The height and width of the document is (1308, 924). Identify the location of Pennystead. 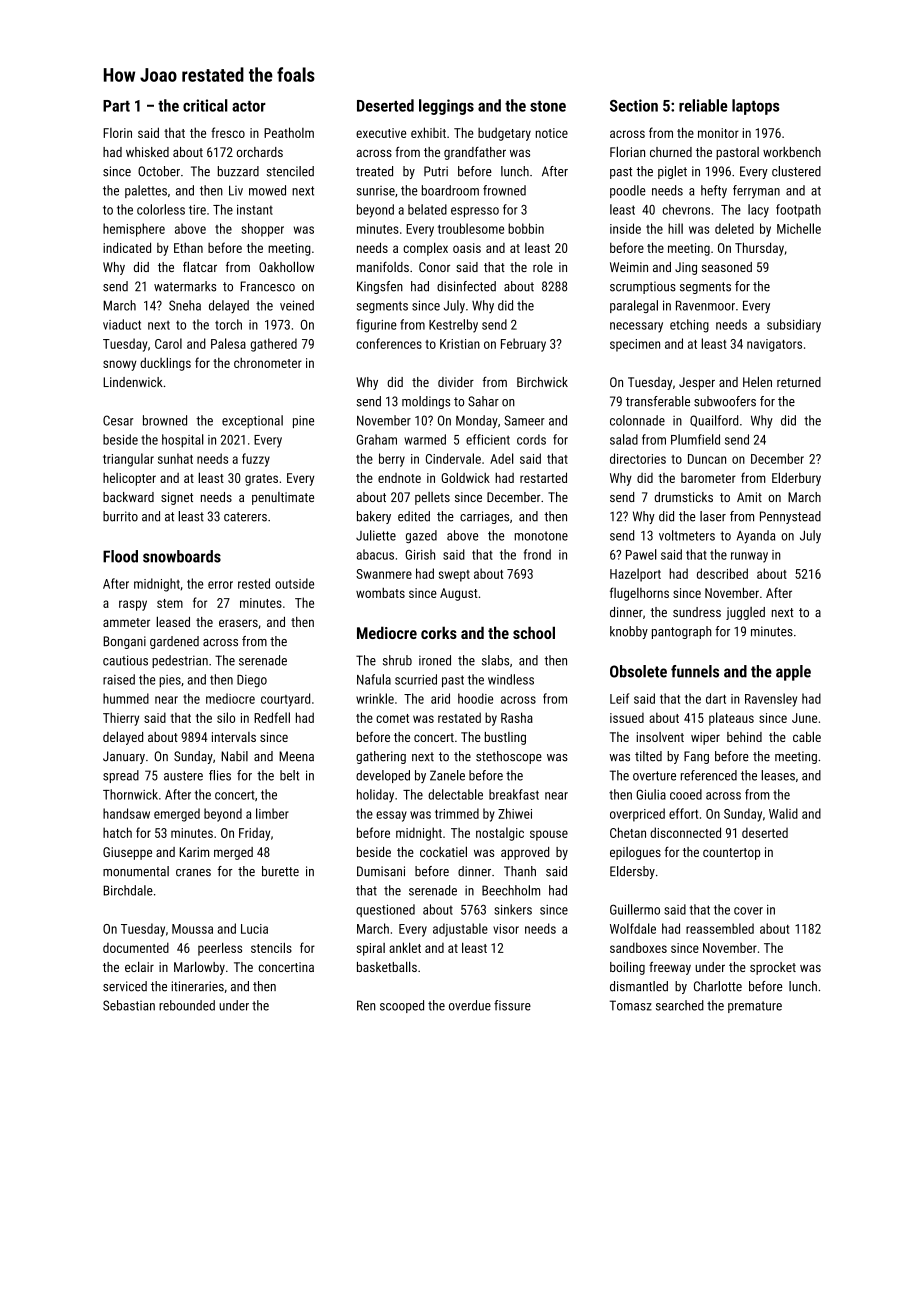
(790, 517).
